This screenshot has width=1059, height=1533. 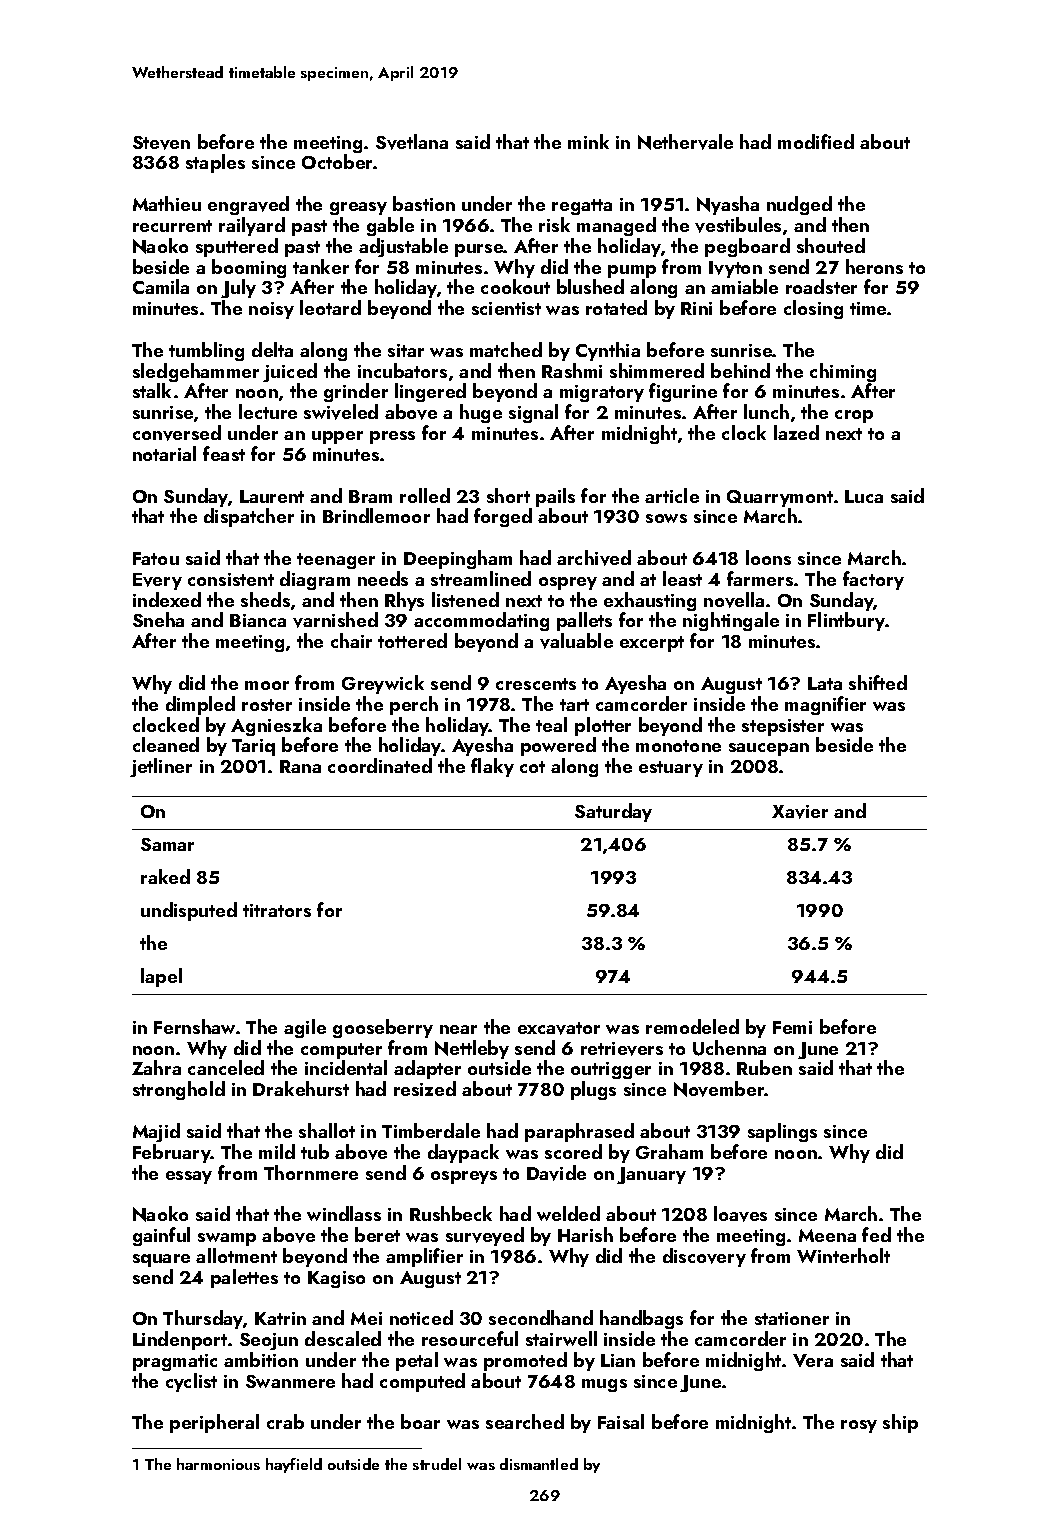 I want to click on canceled, so click(x=226, y=1067).
